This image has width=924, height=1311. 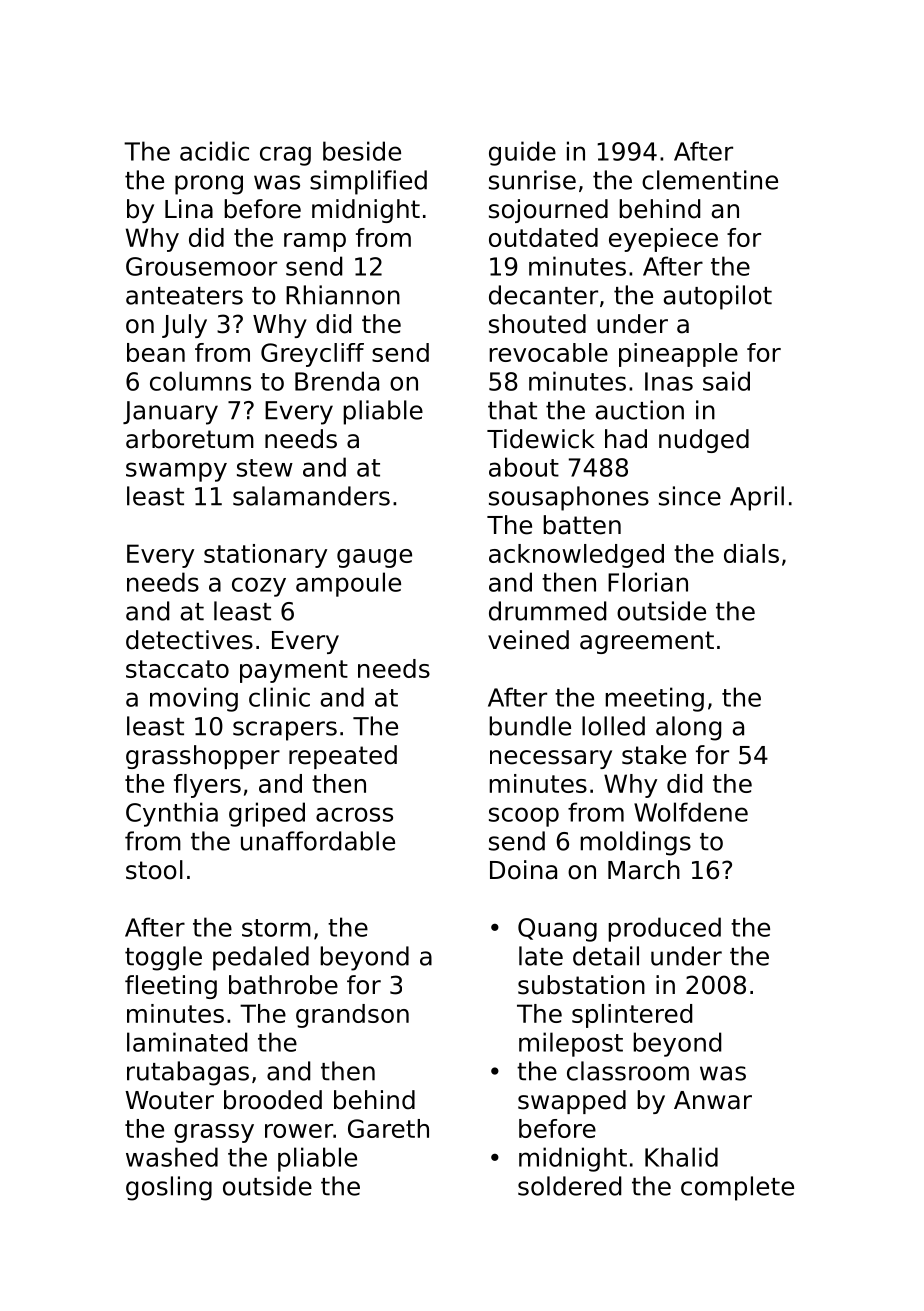 I want to click on Rhiannon, so click(x=343, y=295).
